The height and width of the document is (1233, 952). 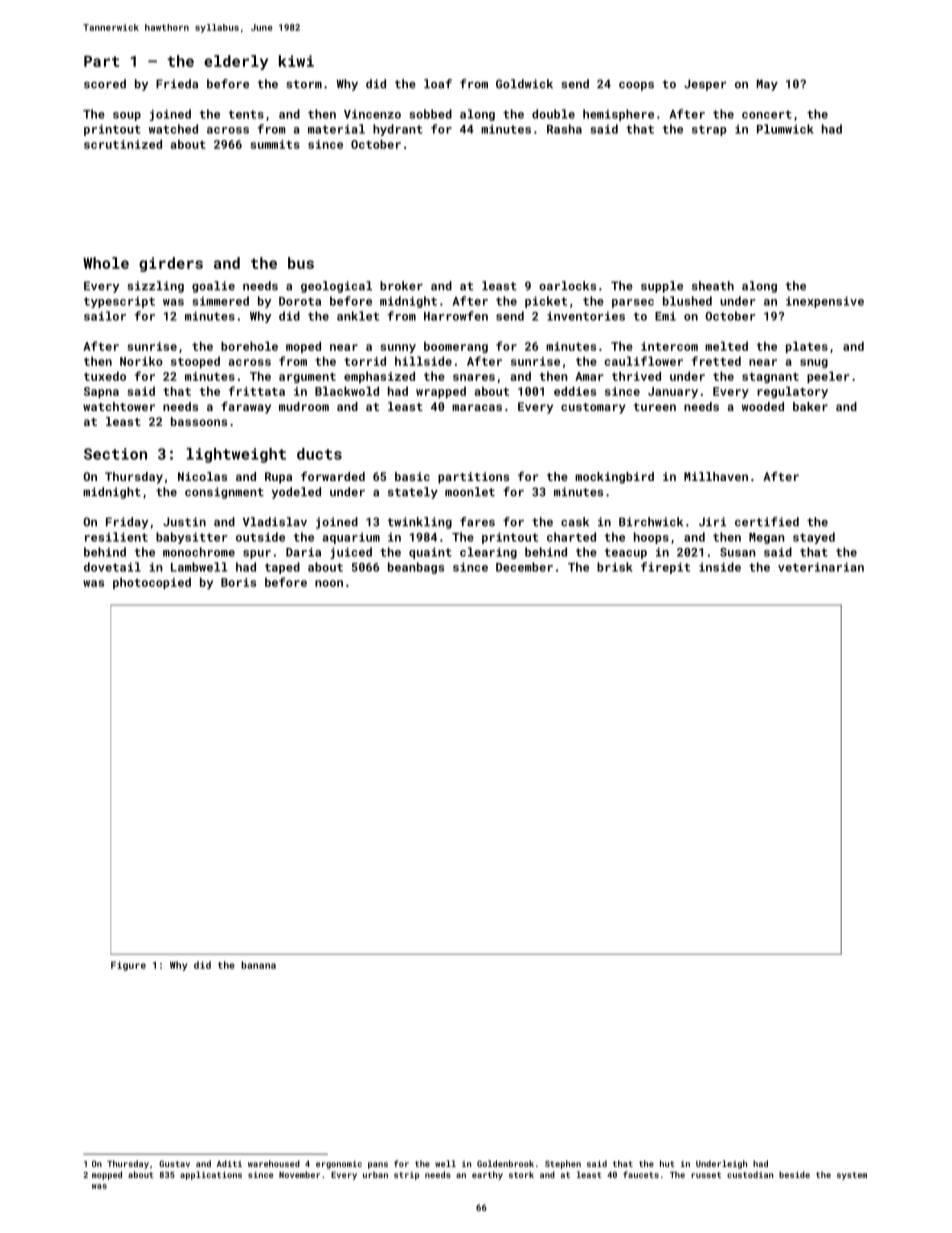 I want to click on applications, so click(x=211, y=1175).
